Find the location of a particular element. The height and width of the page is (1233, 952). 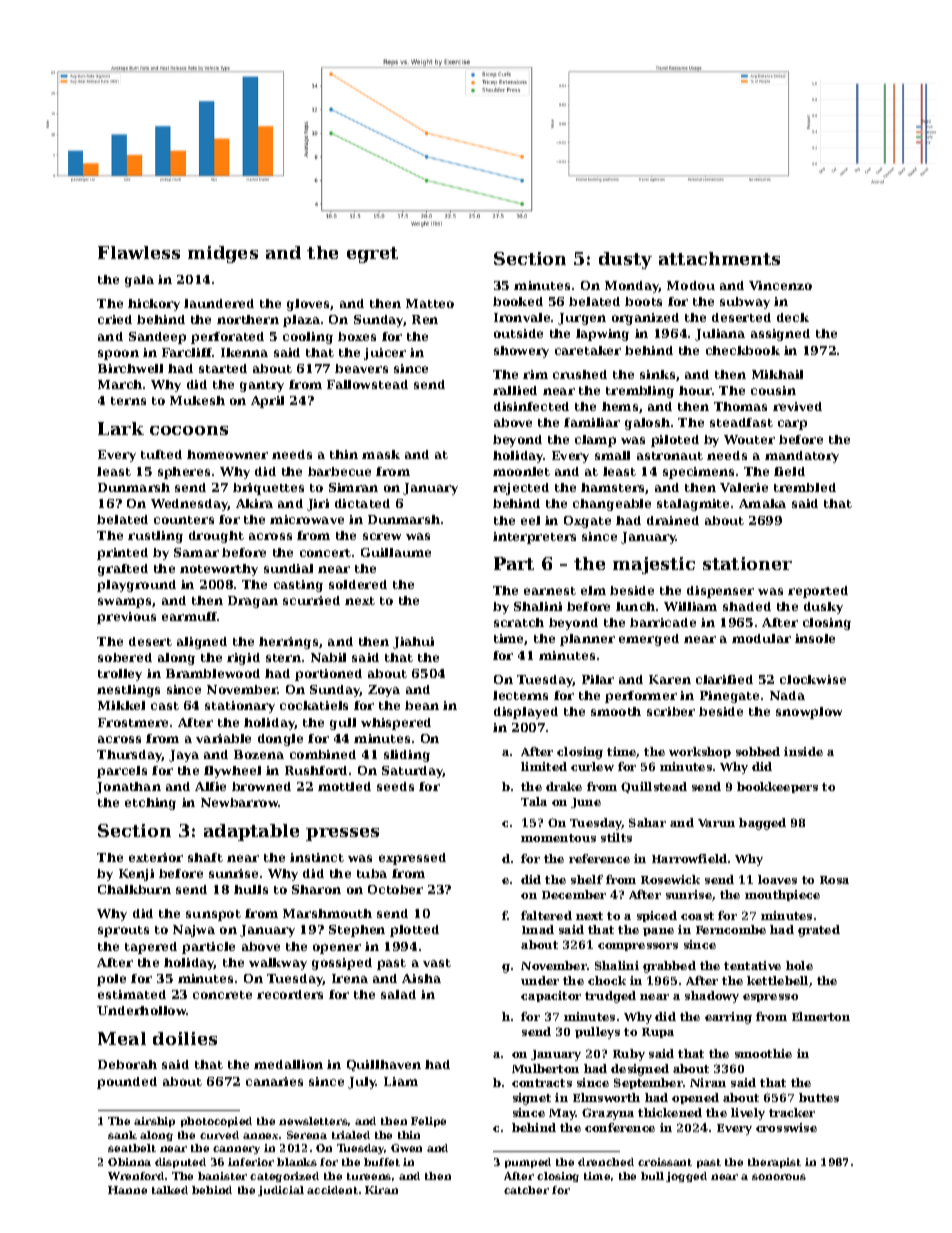

previous is located at coordinates (126, 618).
